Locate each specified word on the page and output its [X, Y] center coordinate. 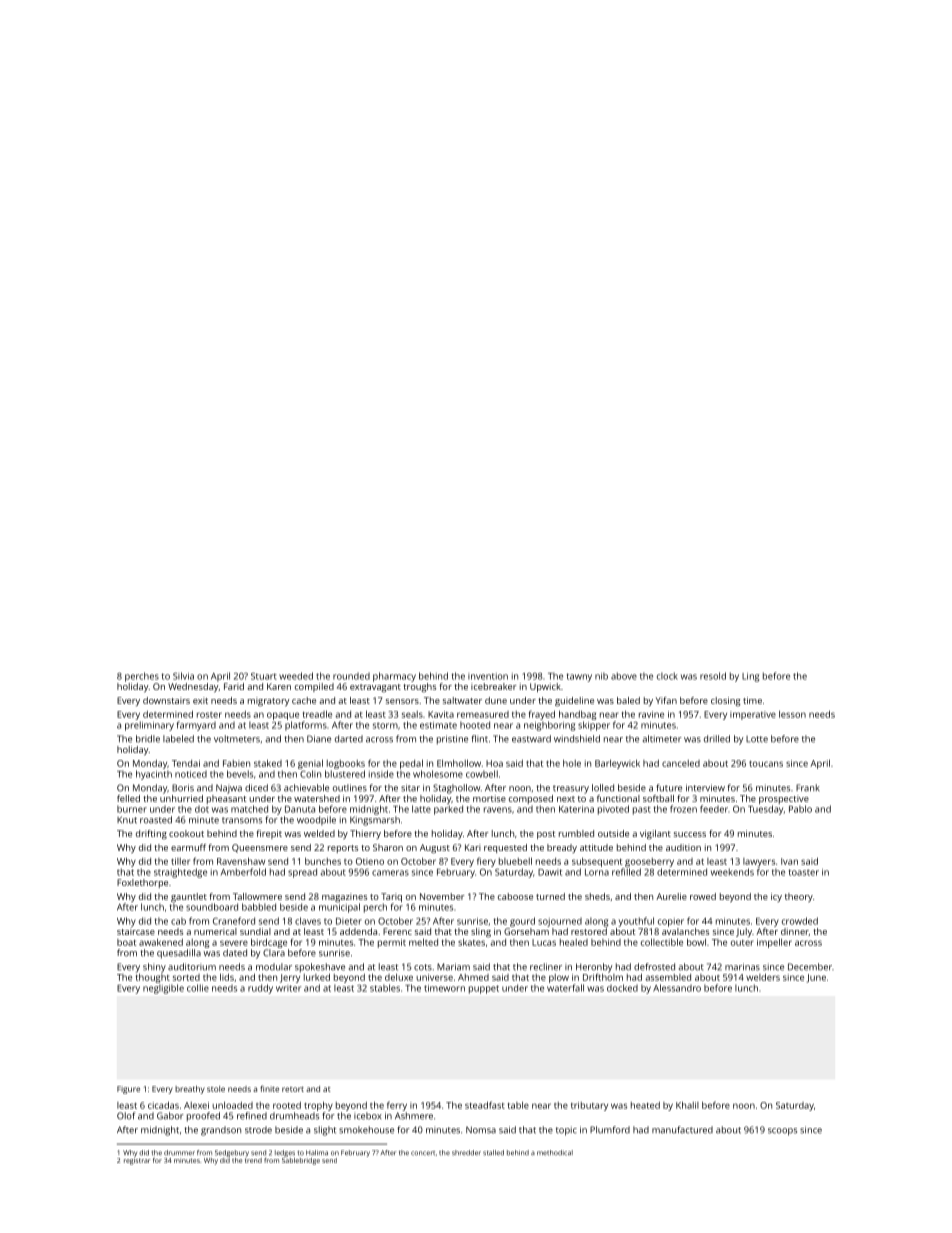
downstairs [166, 700]
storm [385, 726]
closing [726, 701]
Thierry [365, 834]
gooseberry [649, 862]
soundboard [212, 907]
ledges [285, 1153]
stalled [493, 1153]
